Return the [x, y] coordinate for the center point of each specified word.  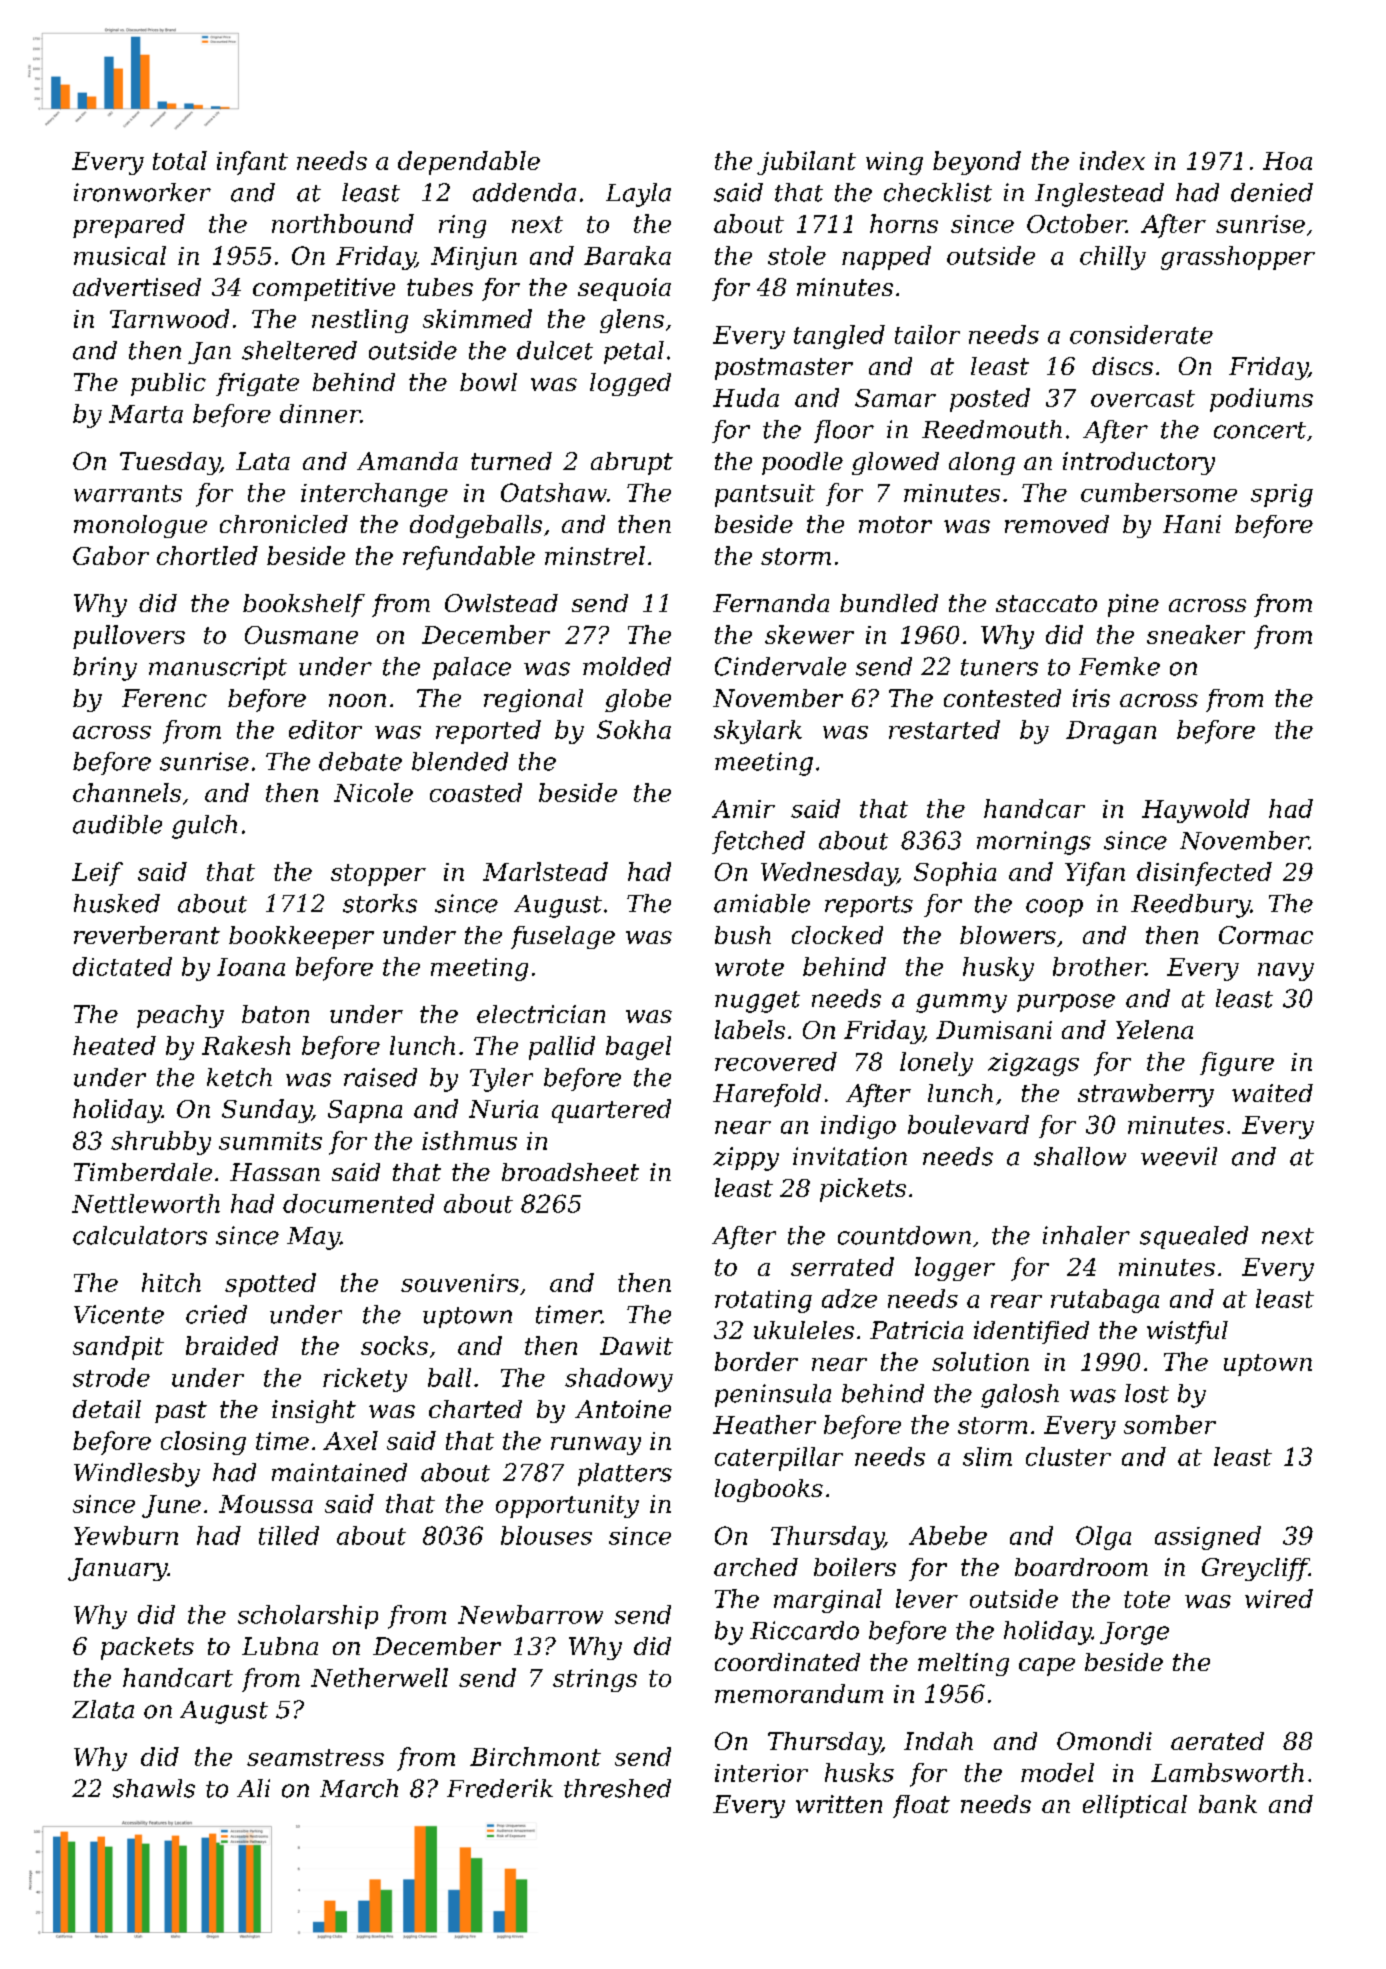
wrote [749, 967]
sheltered [299, 350]
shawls [154, 1788]
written [839, 1804]
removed [1057, 524]
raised [380, 1077]
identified [1031, 1332]
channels [127, 792]
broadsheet [570, 1172]
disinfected [1204, 874]
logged [630, 384]
